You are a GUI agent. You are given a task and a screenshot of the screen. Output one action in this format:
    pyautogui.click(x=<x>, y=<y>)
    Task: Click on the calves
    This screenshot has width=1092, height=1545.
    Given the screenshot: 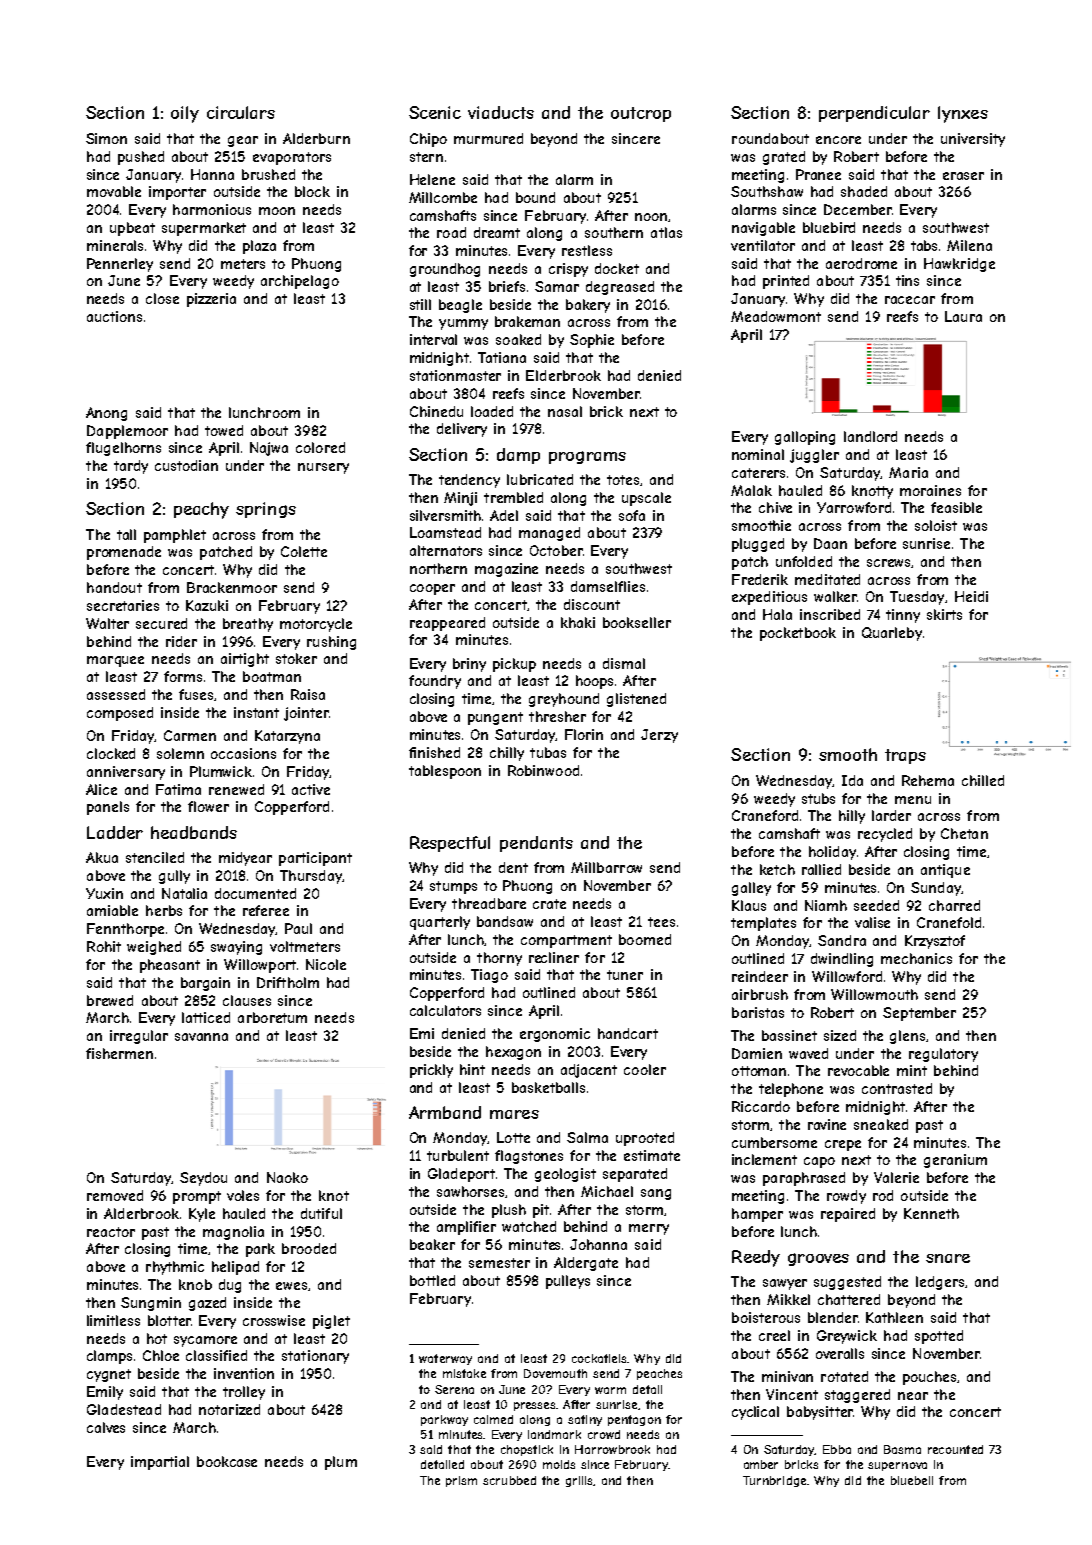 What is the action you would take?
    pyautogui.click(x=106, y=1427)
